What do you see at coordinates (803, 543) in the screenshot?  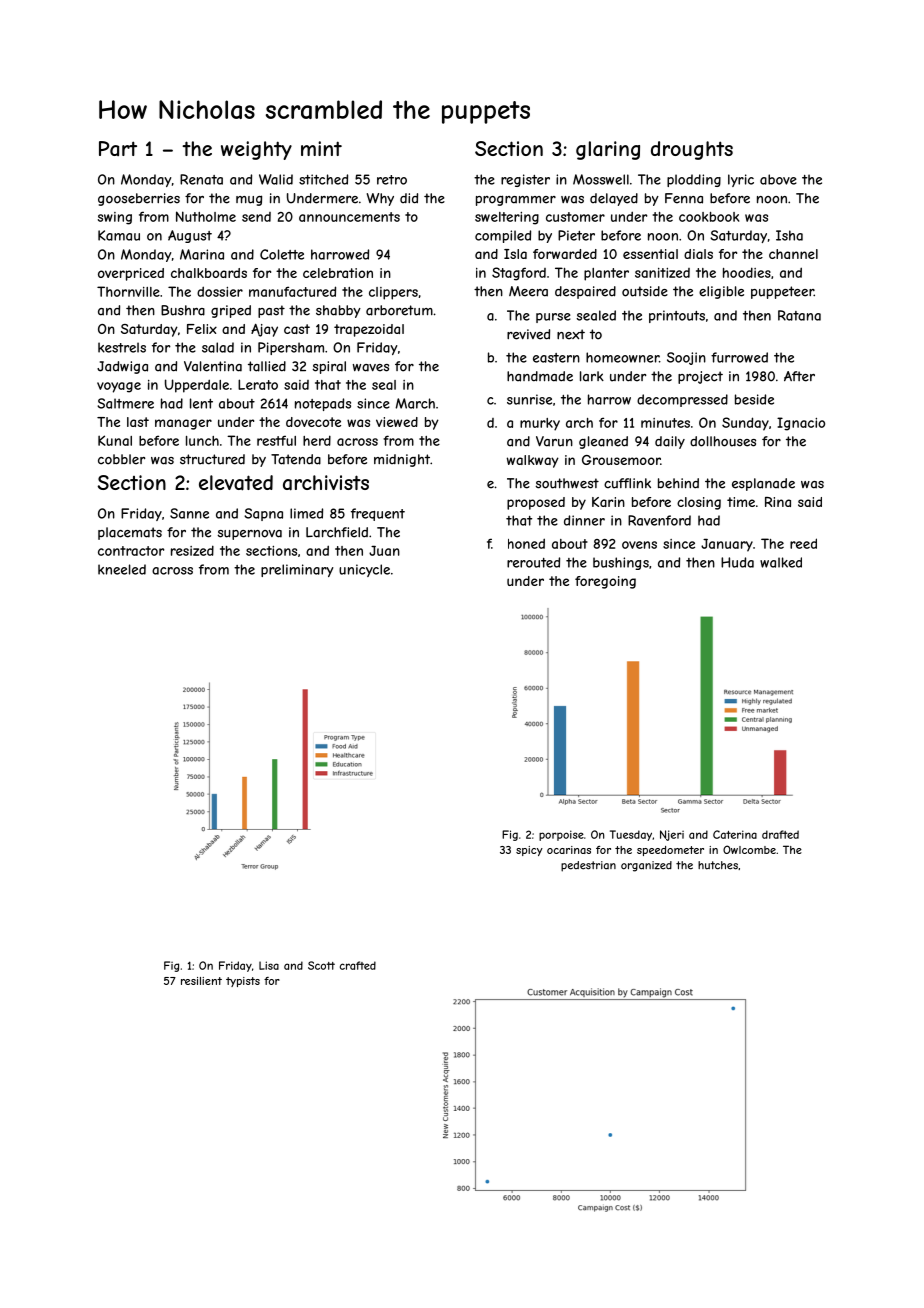 I see `reed` at bounding box center [803, 543].
